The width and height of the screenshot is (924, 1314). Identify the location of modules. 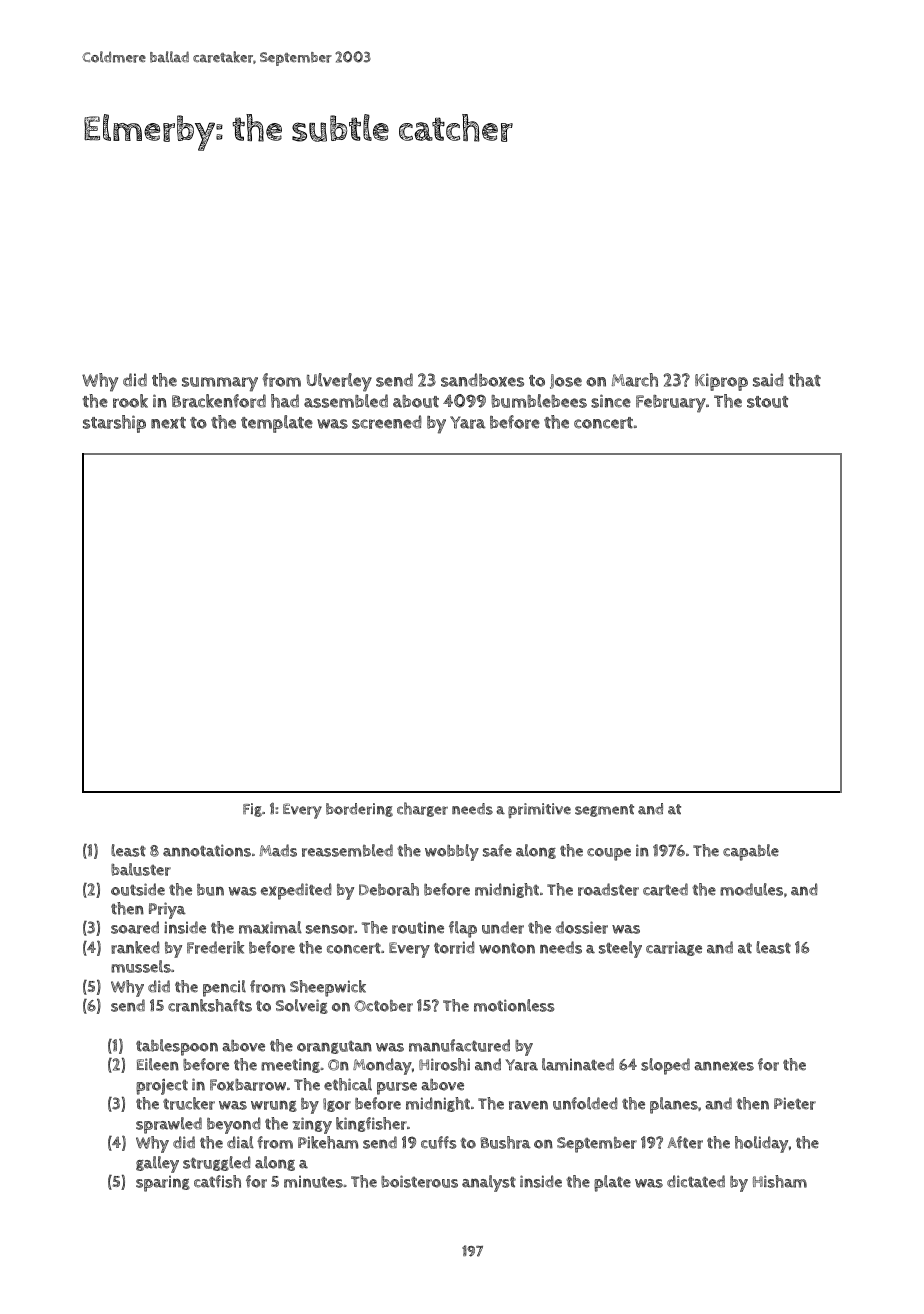
(751, 889).
